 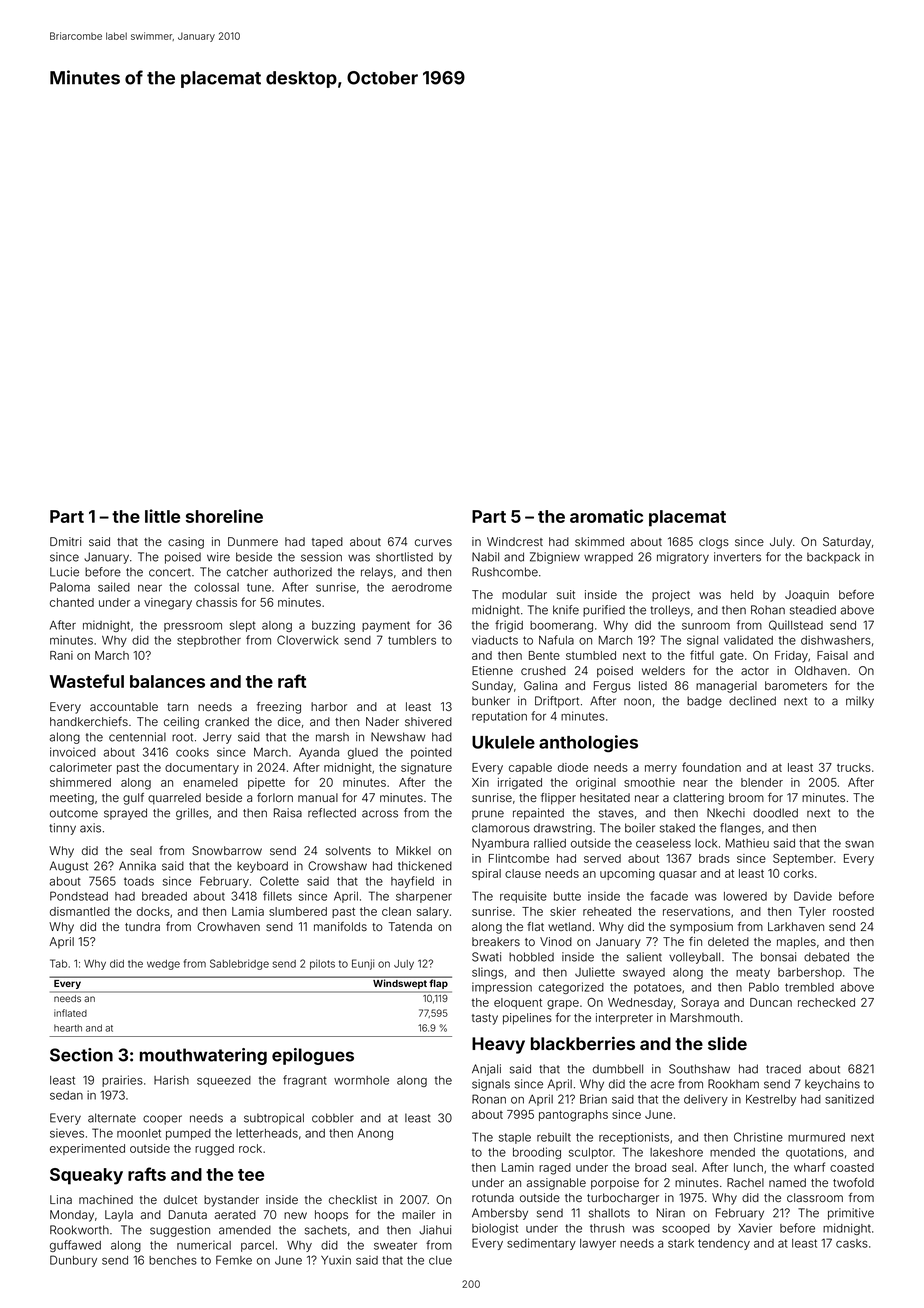 I want to click on Danuta, so click(x=188, y=1214).
